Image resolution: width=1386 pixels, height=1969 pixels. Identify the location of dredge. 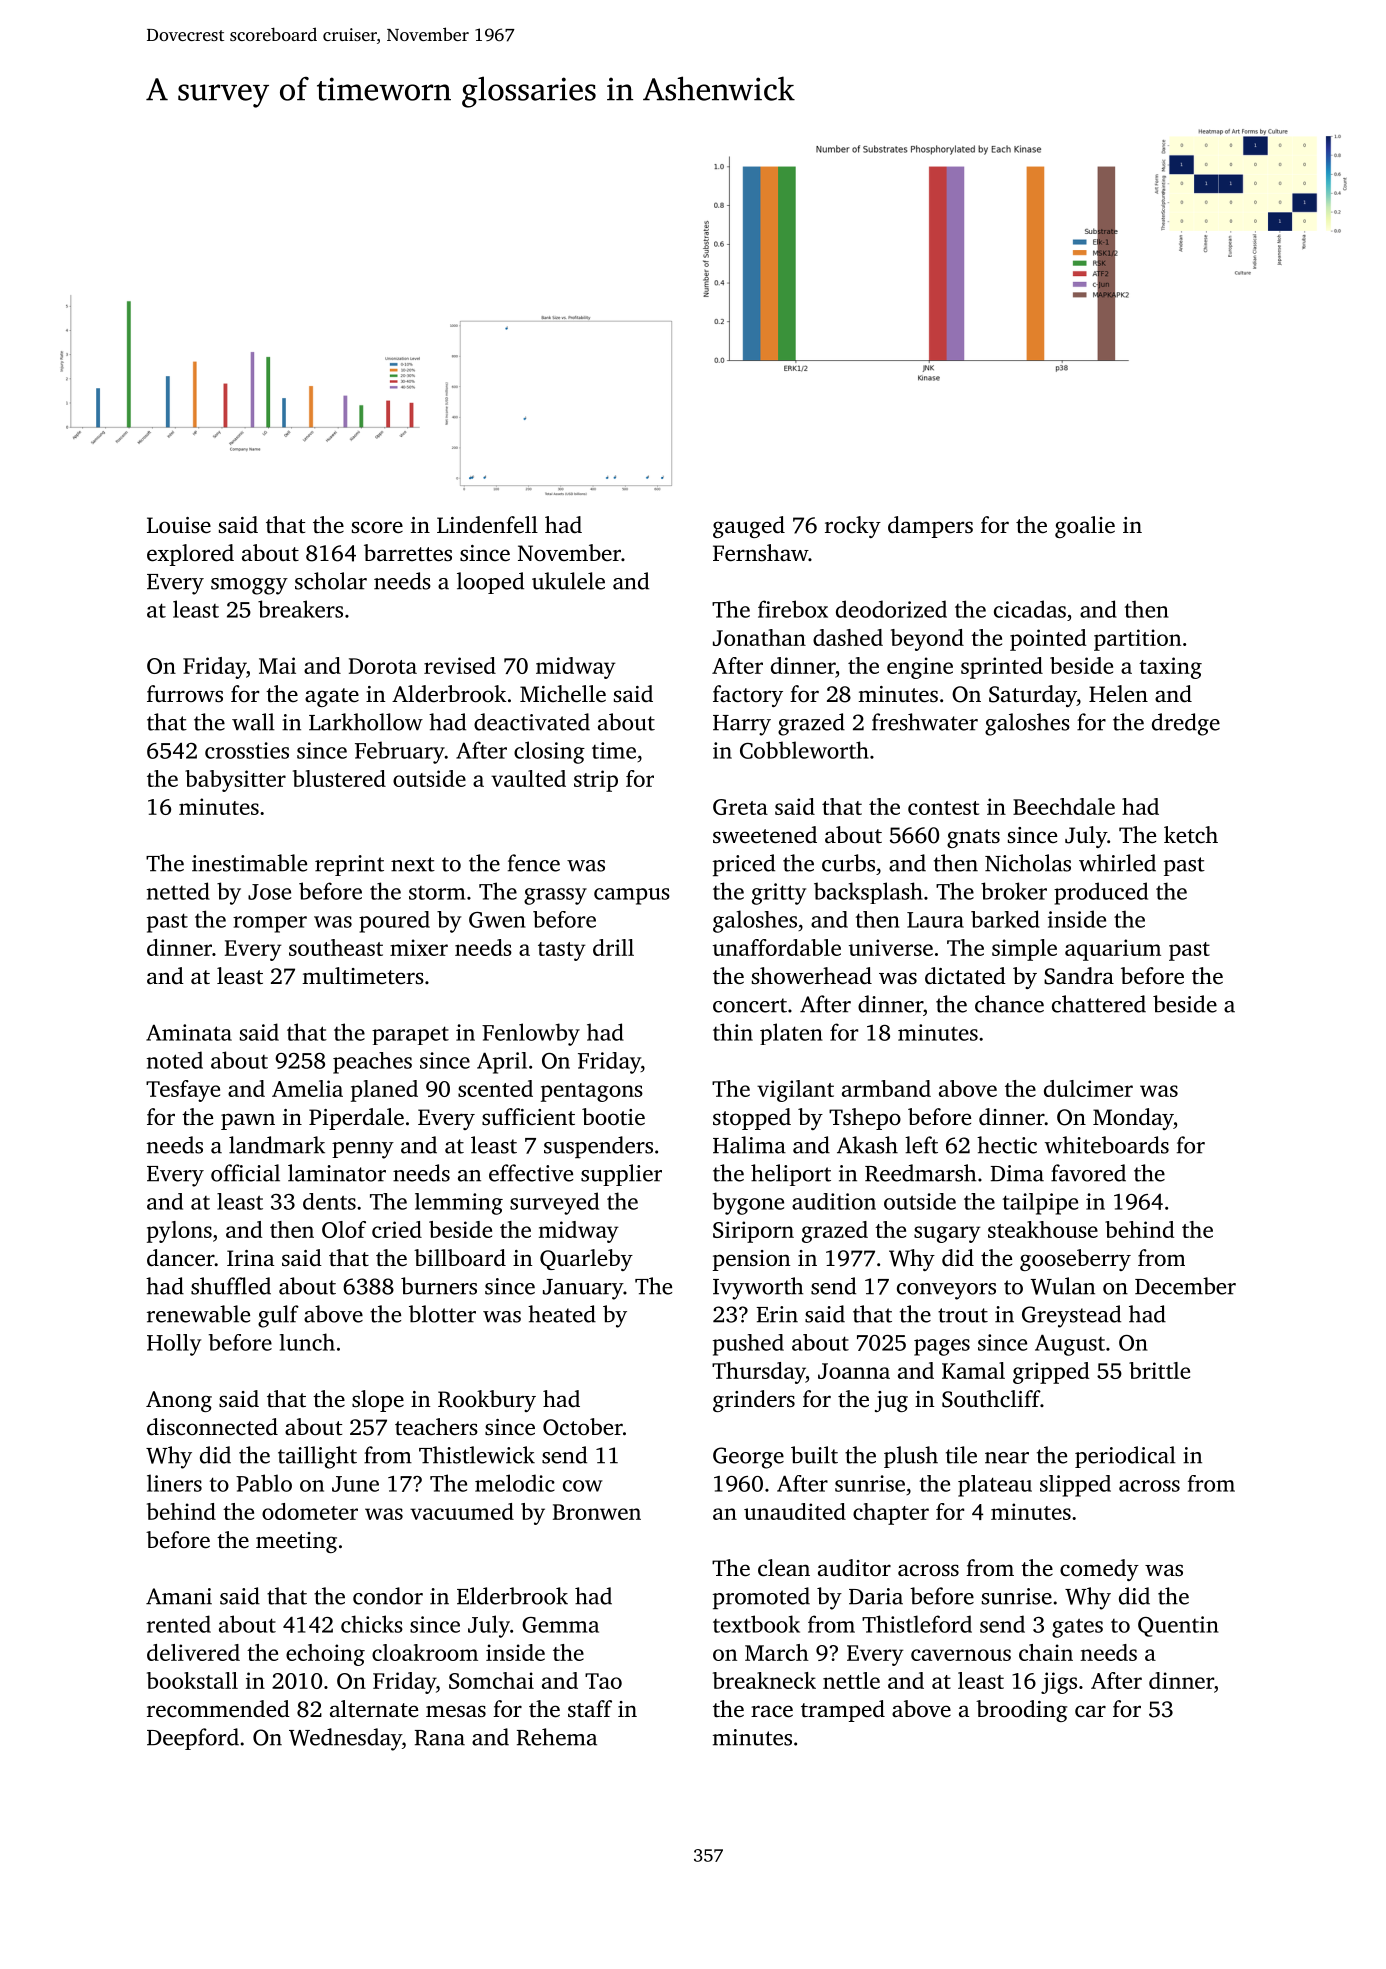
(1186, 724).
